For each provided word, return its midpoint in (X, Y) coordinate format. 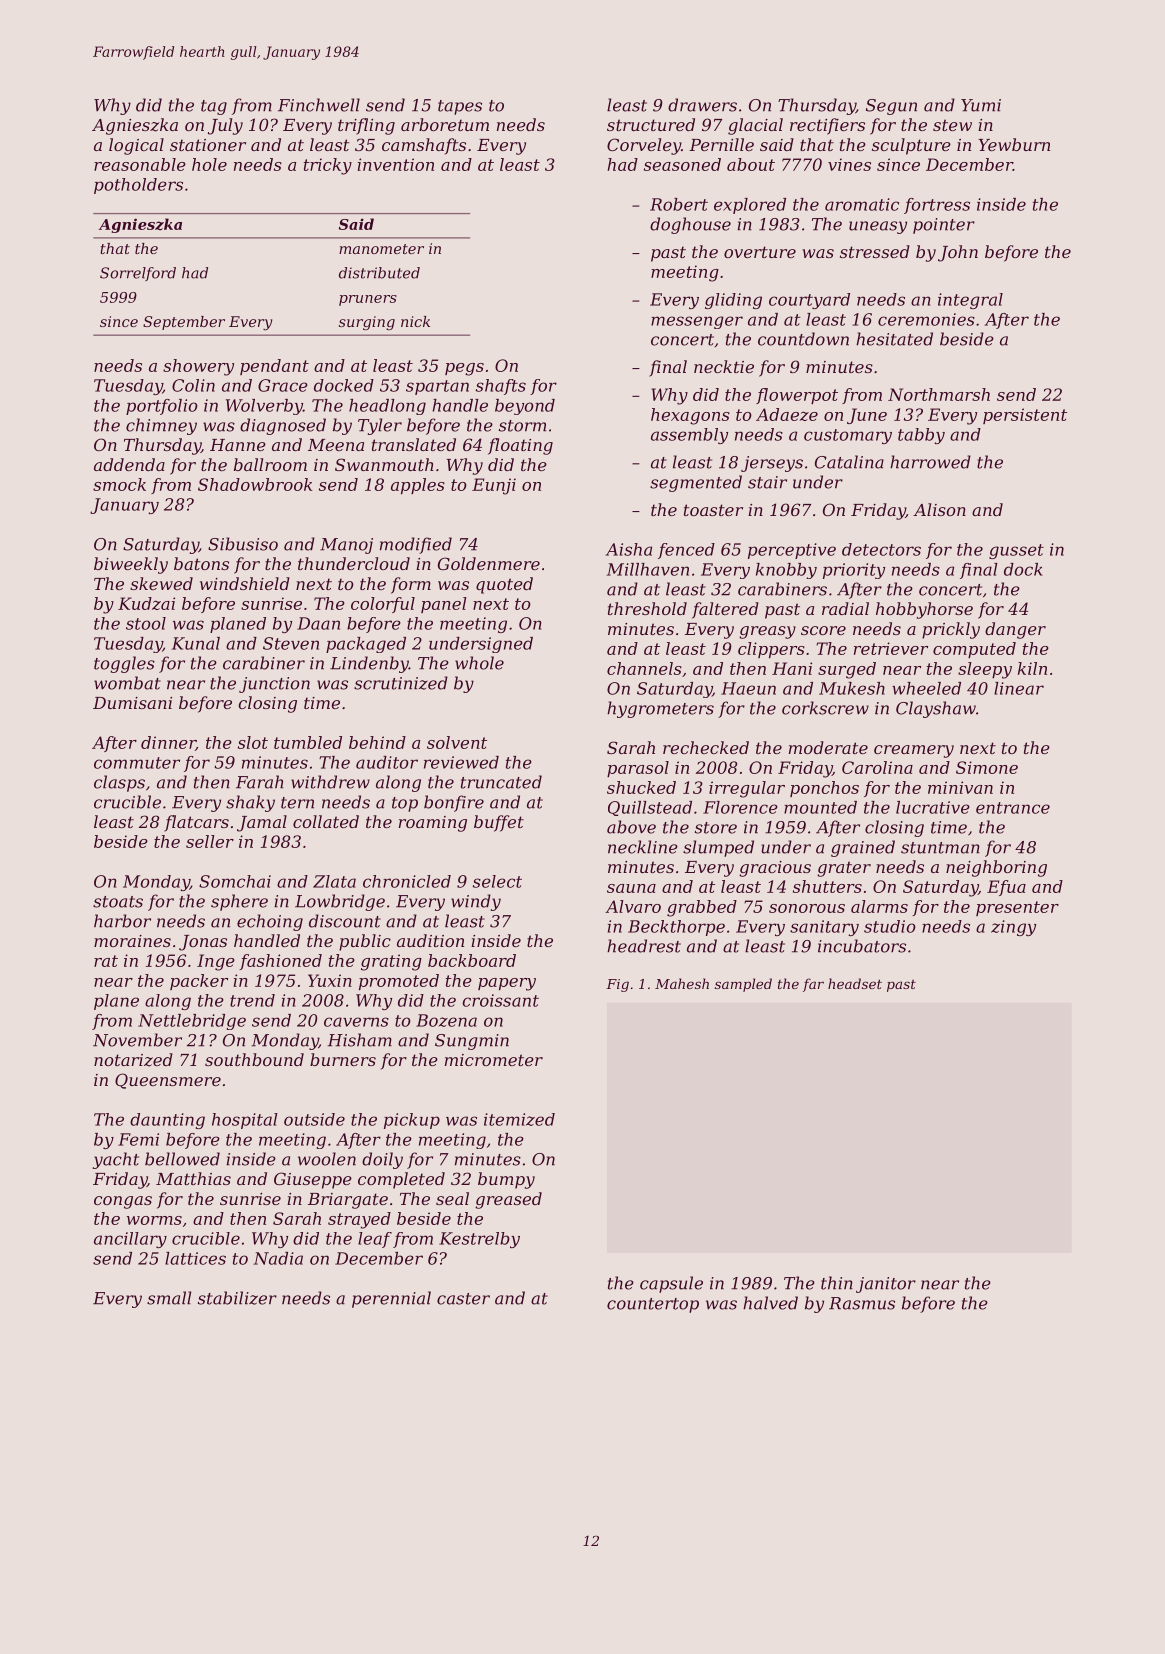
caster (463, 1299)
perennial (391, 1299)
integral (970, 301)
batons (201, 563)
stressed (875, 251)
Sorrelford (138, 274)
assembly (689, 436)
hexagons (690, 416)
